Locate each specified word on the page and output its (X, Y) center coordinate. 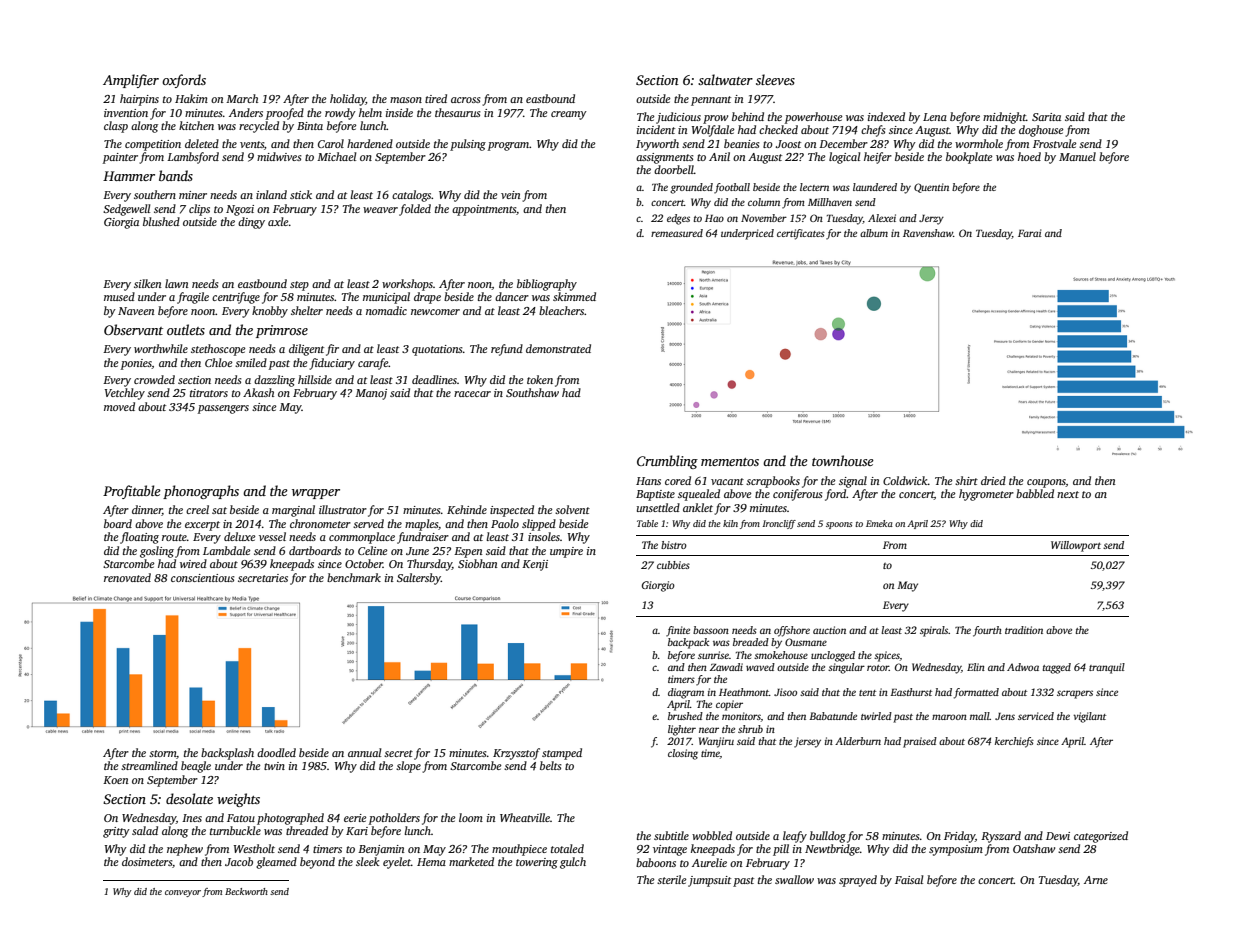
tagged (1057, 668)
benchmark (354, 577)
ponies (136, 364)
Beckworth (246, 891)
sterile (672, 879)
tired (436, 98)
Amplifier (131, 81)
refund (507, 350)
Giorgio (658, 586)
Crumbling (667, 462)
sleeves (775, 79)
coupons (1046, 483)
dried (993, 480)
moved (119, 406)
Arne (1096, 880)
